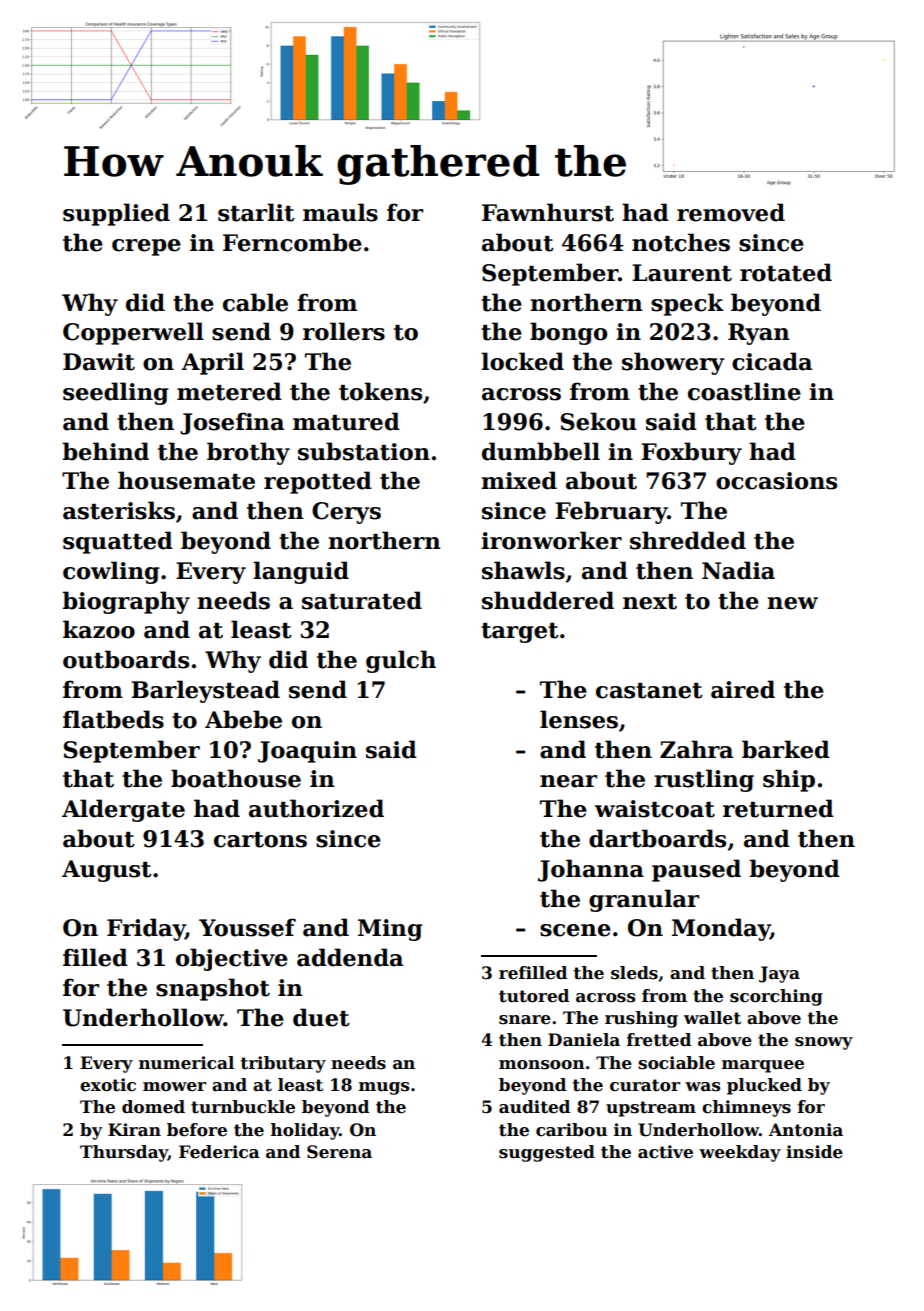  Describe the element at coordinates (133, 333) in the document. I see `Copperwell` at that location.
